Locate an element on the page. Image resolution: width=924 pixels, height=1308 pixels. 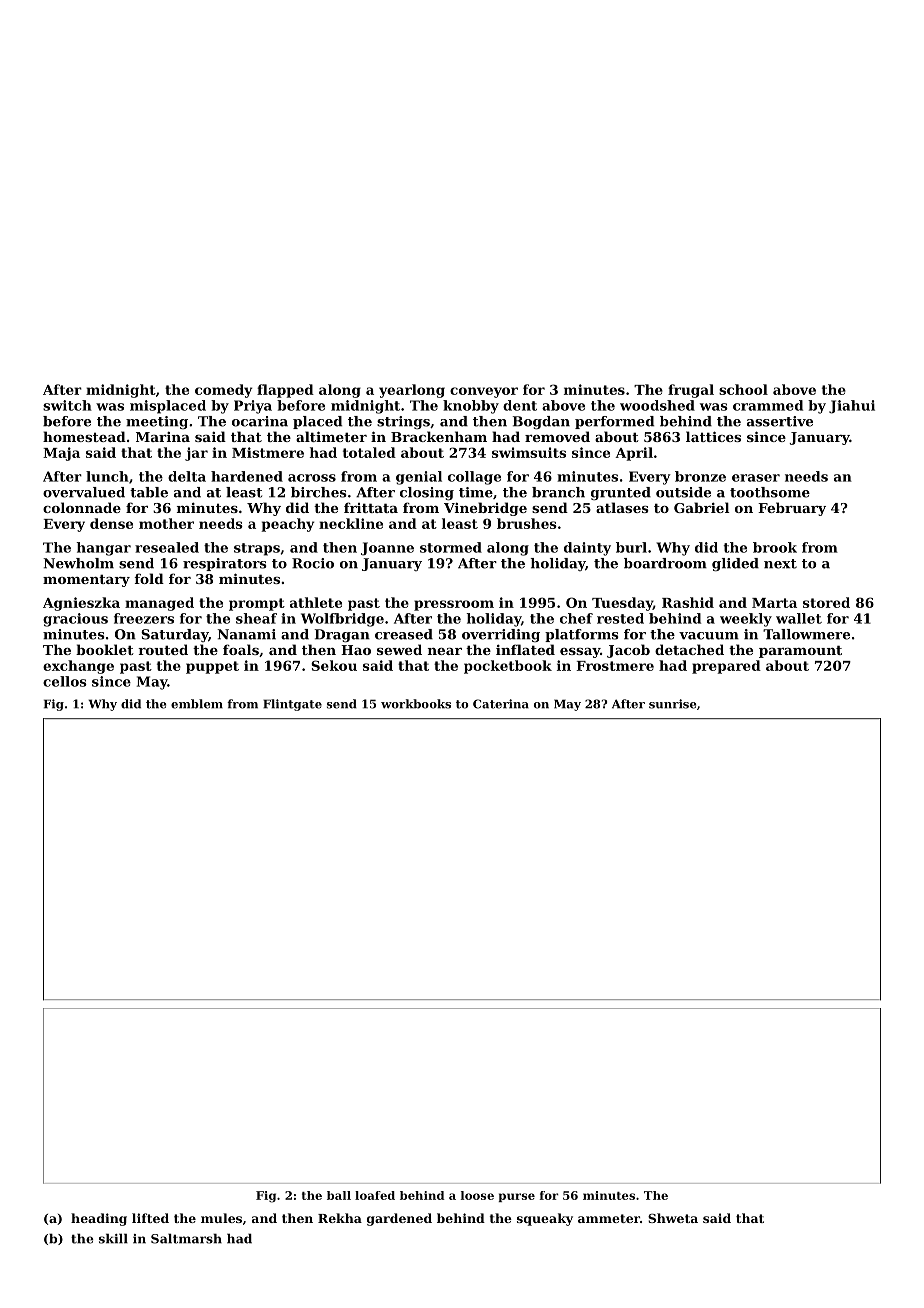
school is located at coordinates (743, 389).
